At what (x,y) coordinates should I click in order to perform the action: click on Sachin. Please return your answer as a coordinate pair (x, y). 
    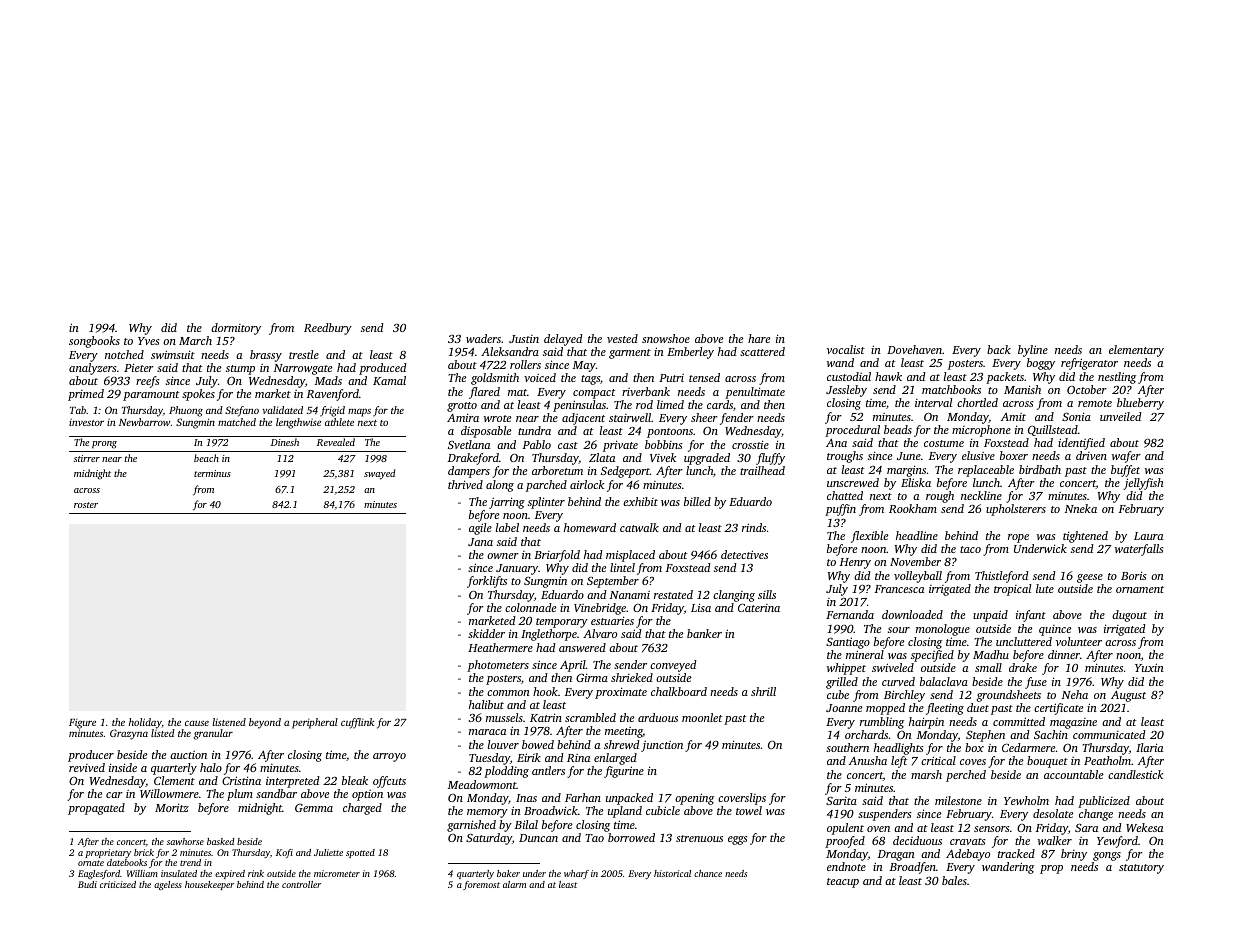
    Looking at the image, I should click on (1051, 734).
